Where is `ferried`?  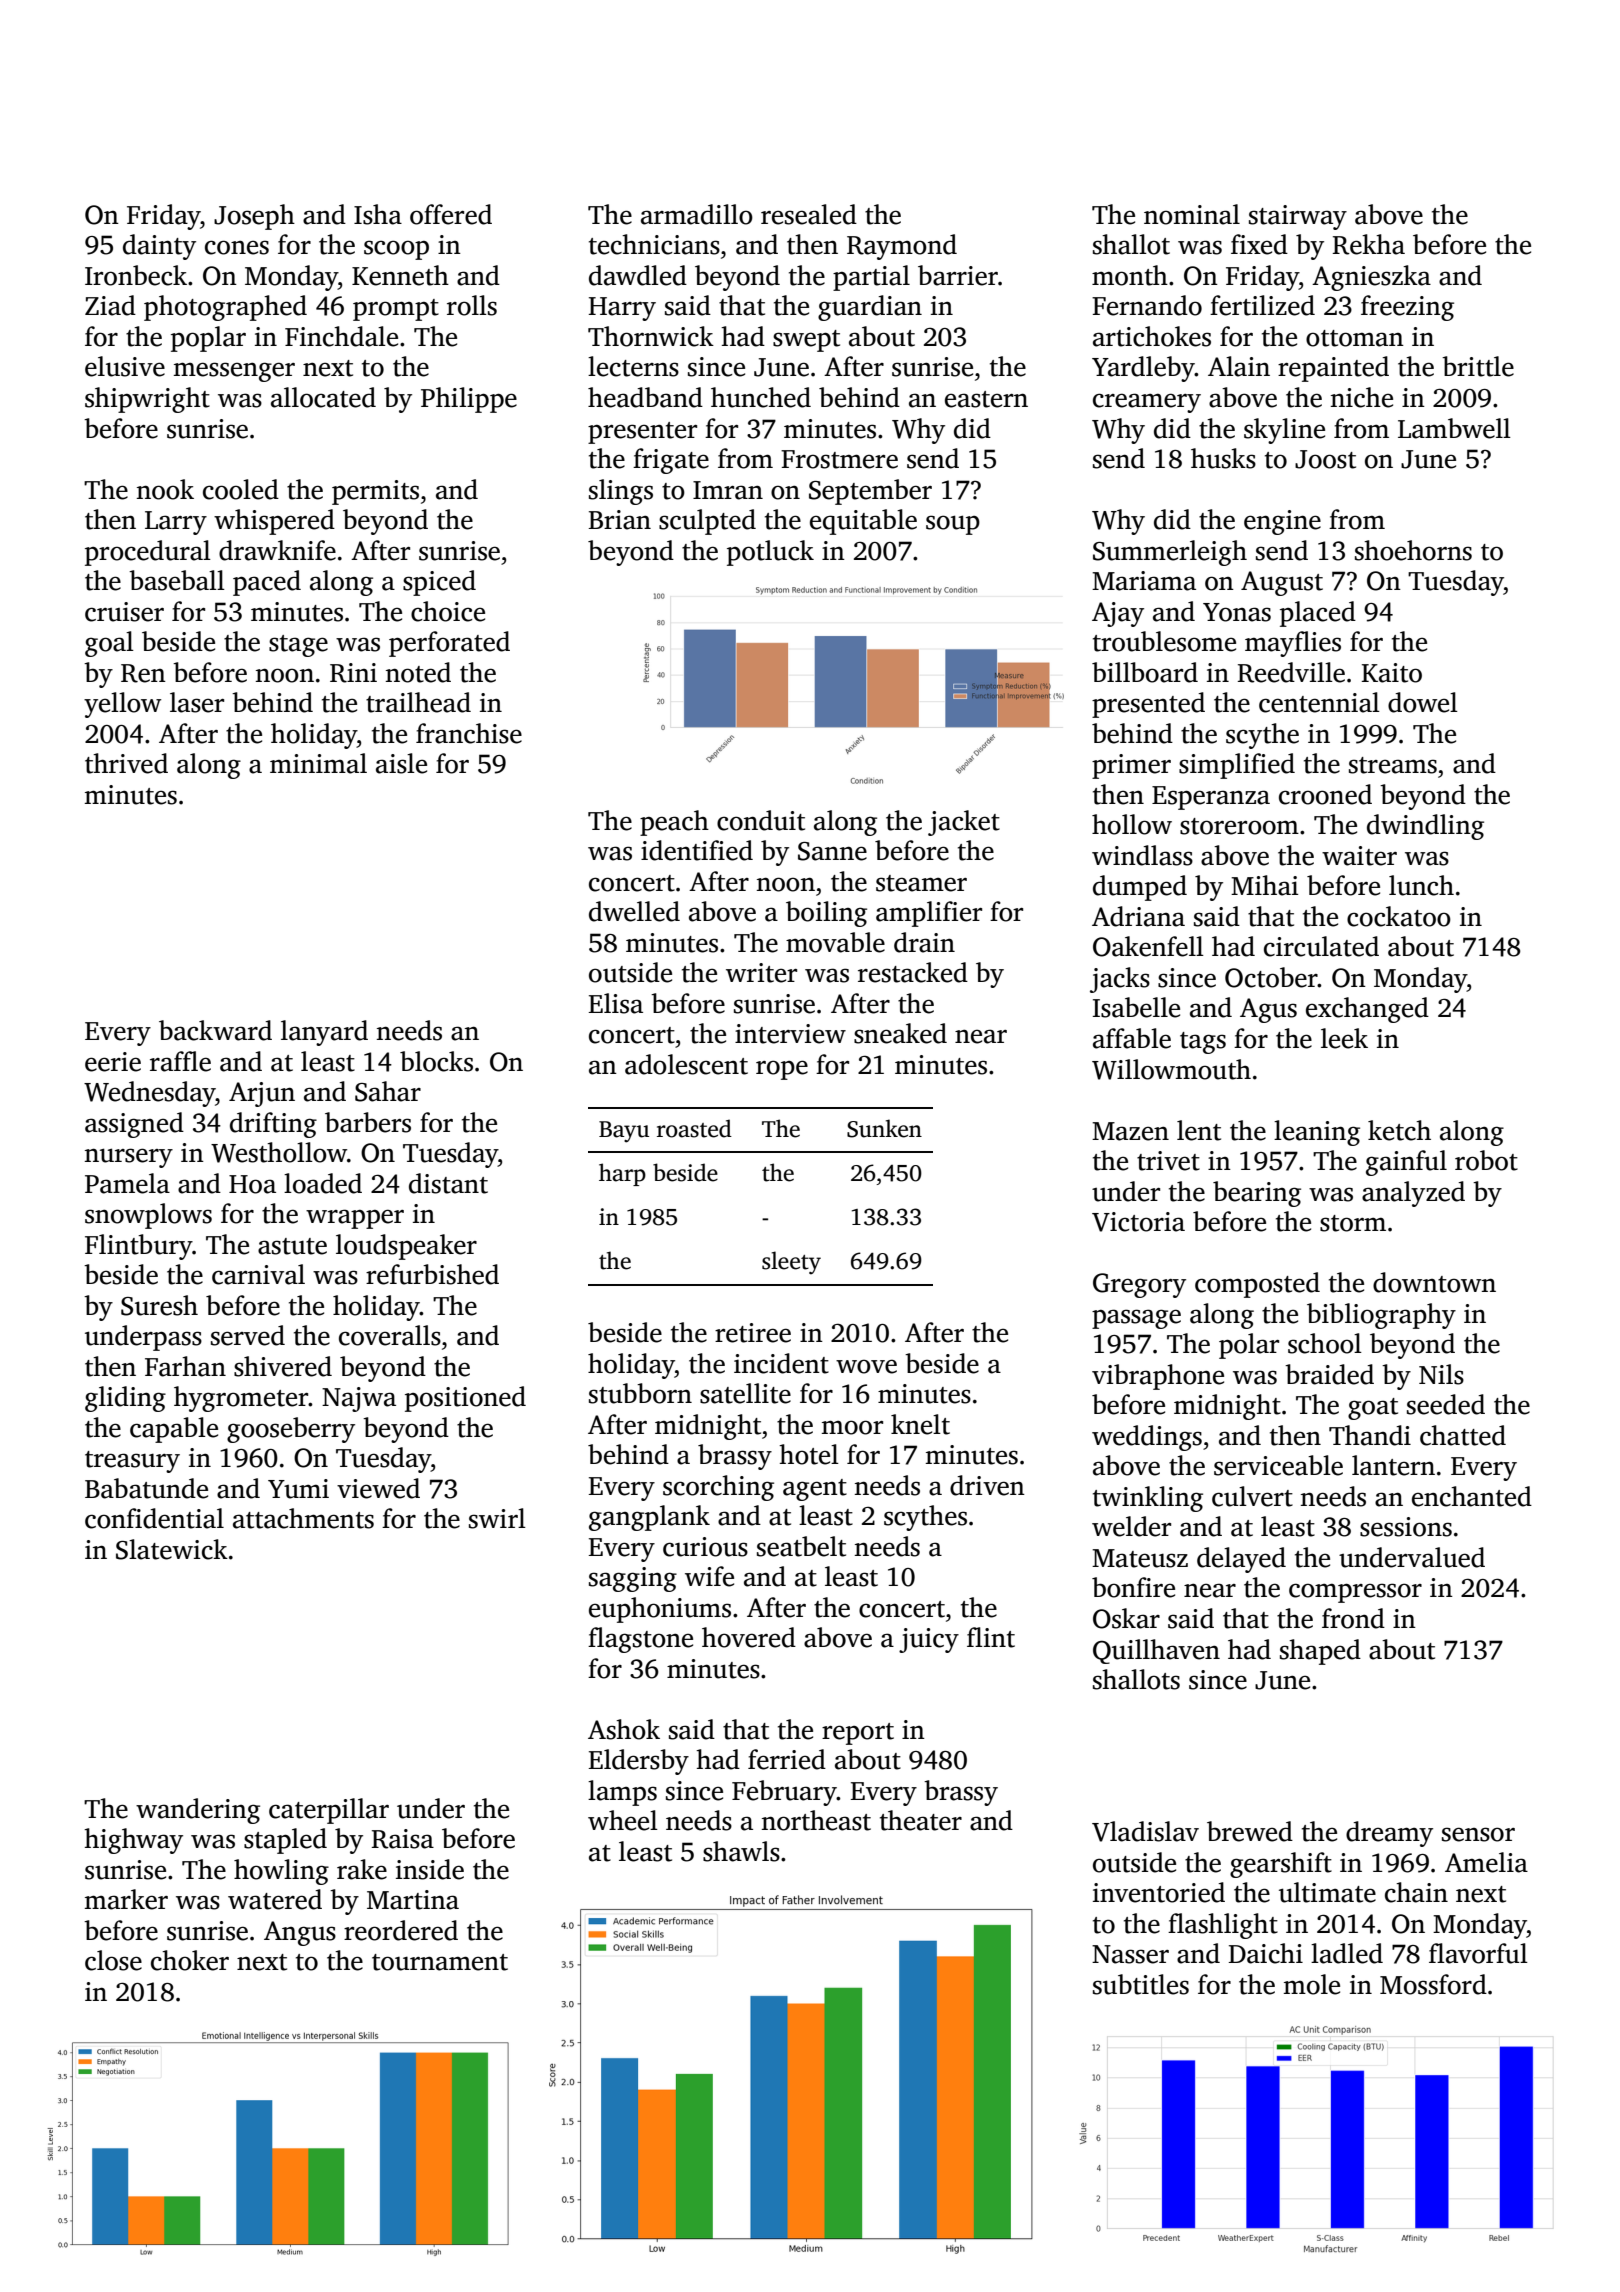
ferried is located at coordinates (787, 1759).
